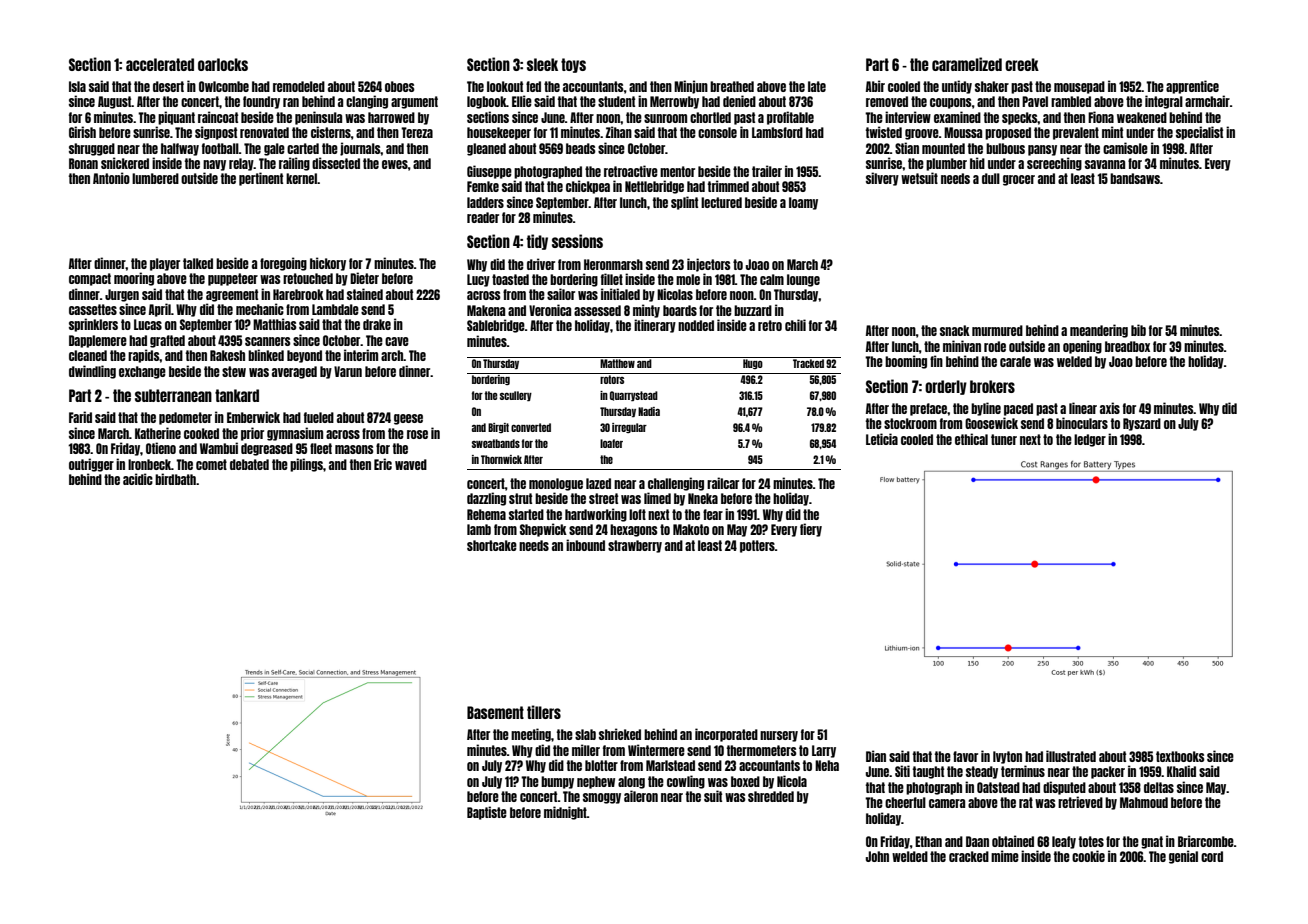 The height and width of the screenshot is (924, 1308). Describe the element at coordinates (732, 86) in the screenshot. I see `breathed` at that location.
